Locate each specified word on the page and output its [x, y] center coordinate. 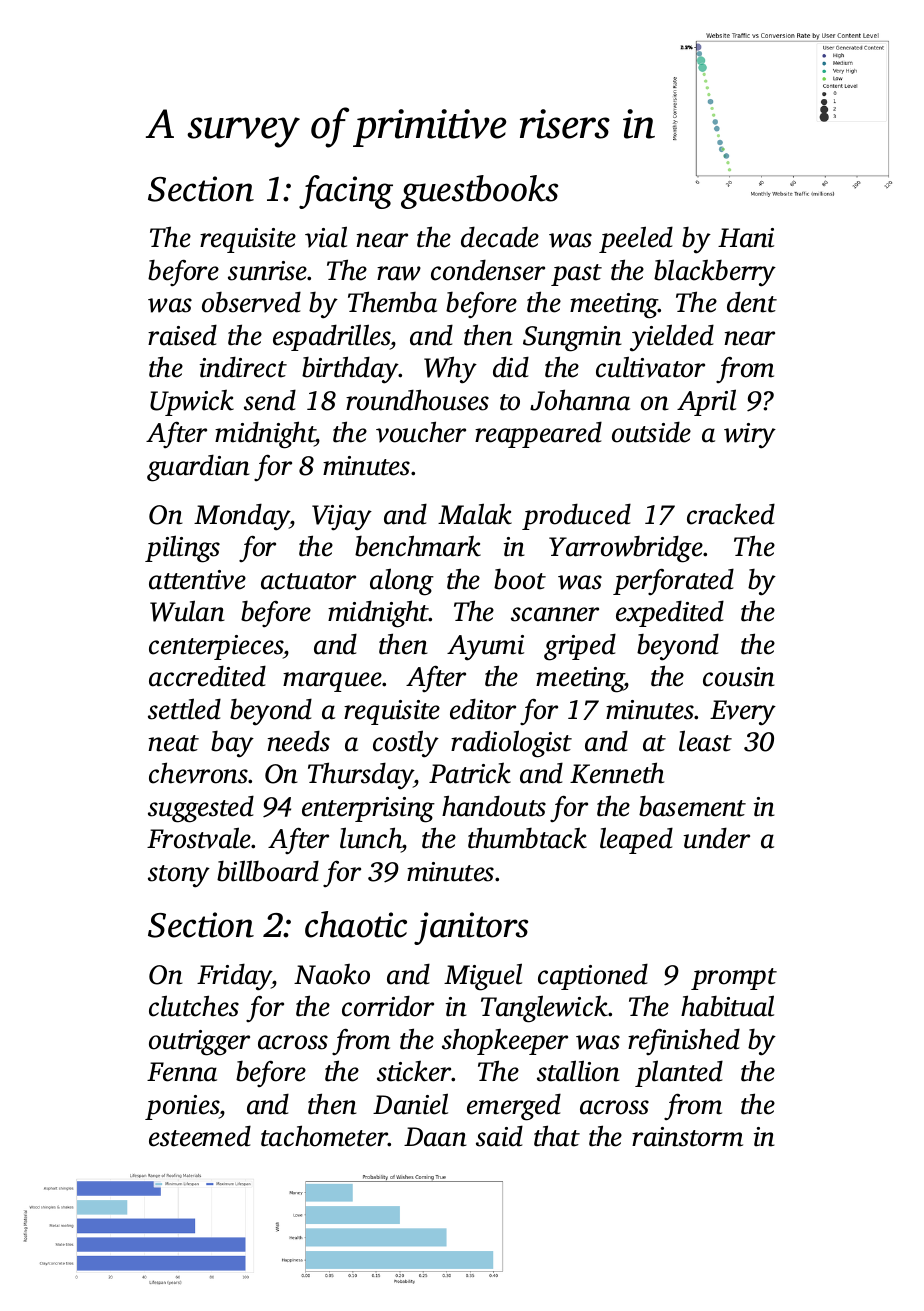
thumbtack [527, 838]
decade [500, 237]
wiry [750, 436]
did [511, 367]
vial [326, 237]
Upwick [192, 402]
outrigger [199, 1043]
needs [298, 741]
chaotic [356, 924]
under [717, 838]
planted [679, 1073]
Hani [746, 238]
